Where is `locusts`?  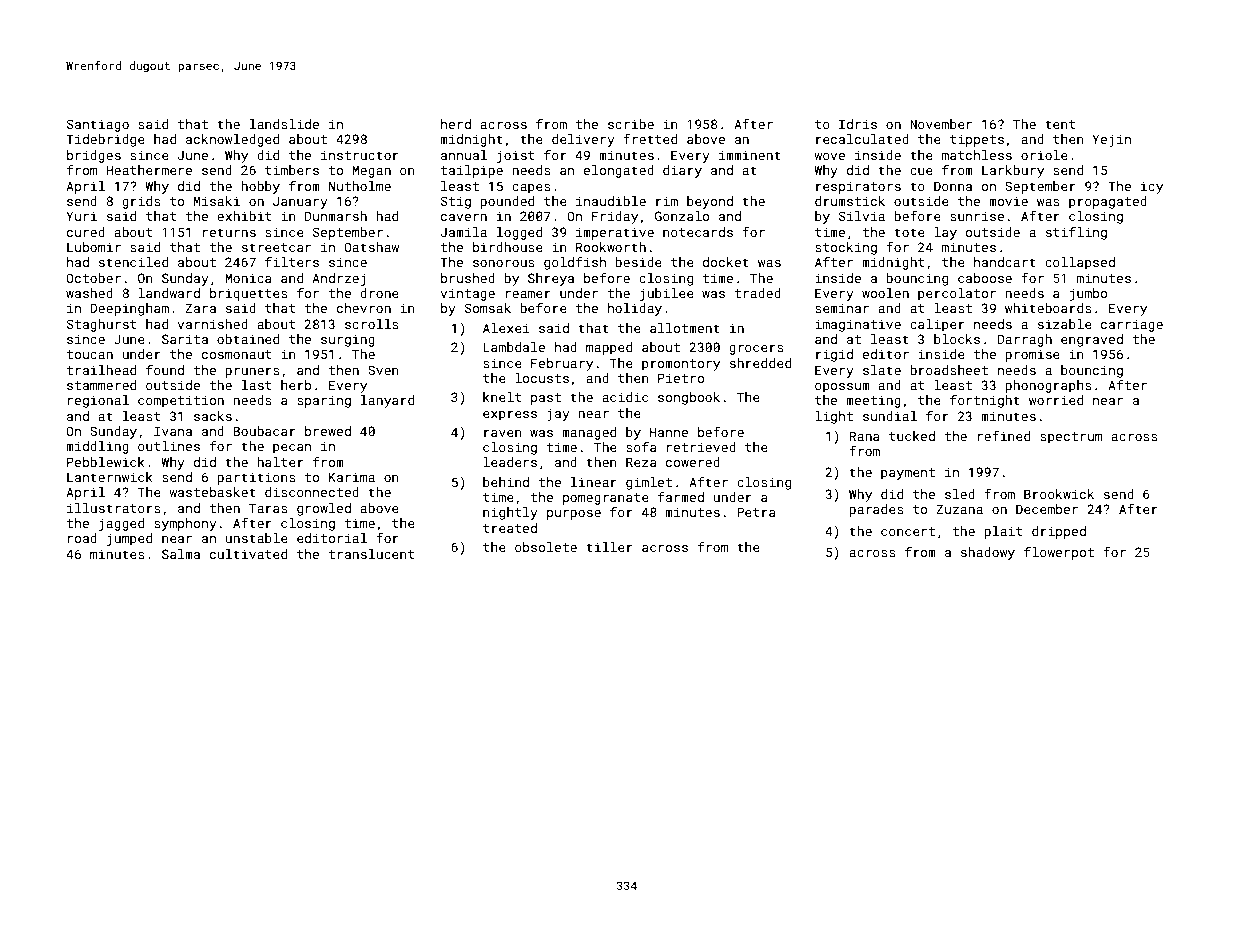 locusts is located at coordinates (542, 378).
